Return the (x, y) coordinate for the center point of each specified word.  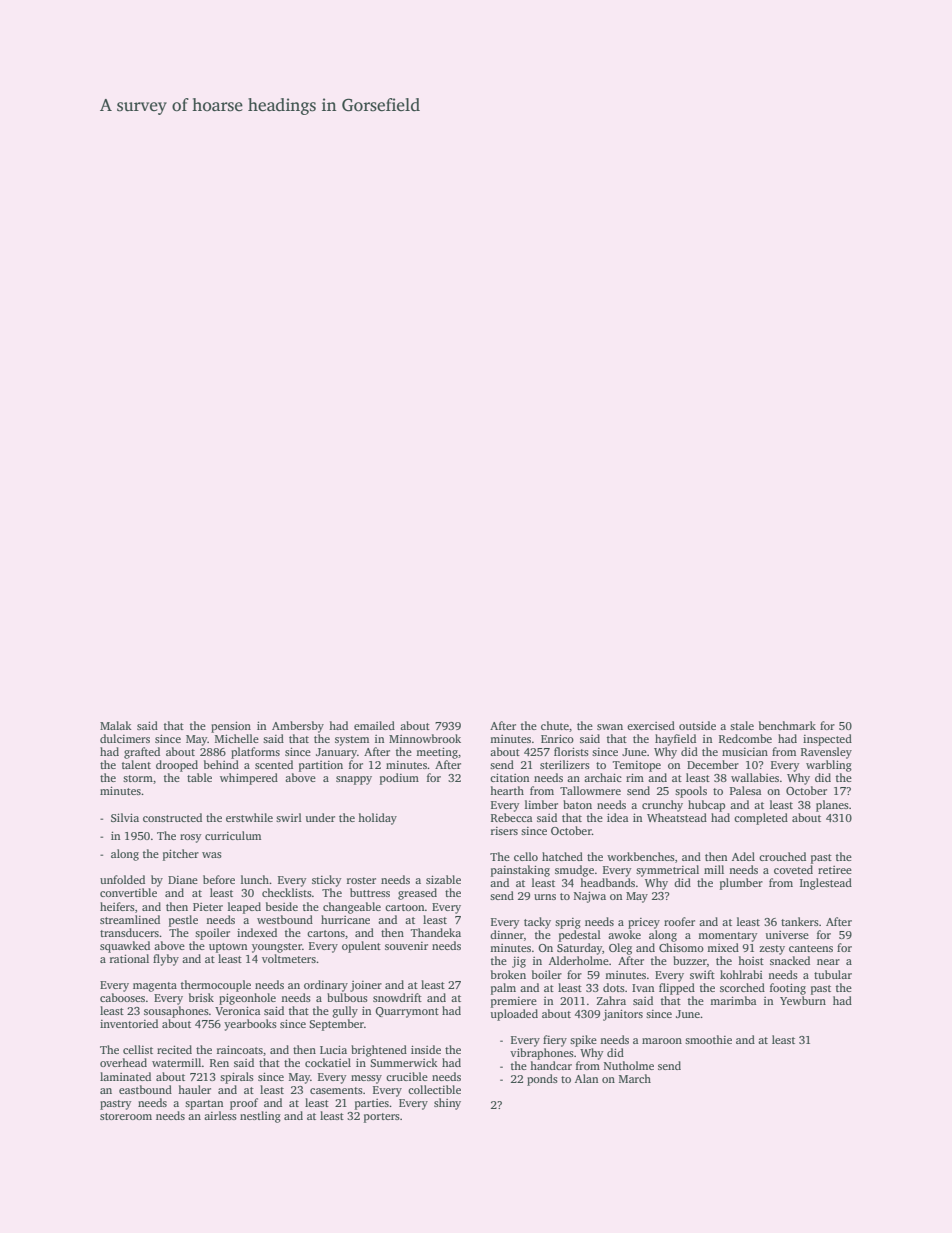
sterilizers (565, 764)
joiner (366, 986)
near (828, 962)
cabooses (122, 997)
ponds (542, 1080)
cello (526, 856)
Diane (183, 880)
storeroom (126, 1116)
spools (691, 792)
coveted (793, 869)
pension (231, 727)
